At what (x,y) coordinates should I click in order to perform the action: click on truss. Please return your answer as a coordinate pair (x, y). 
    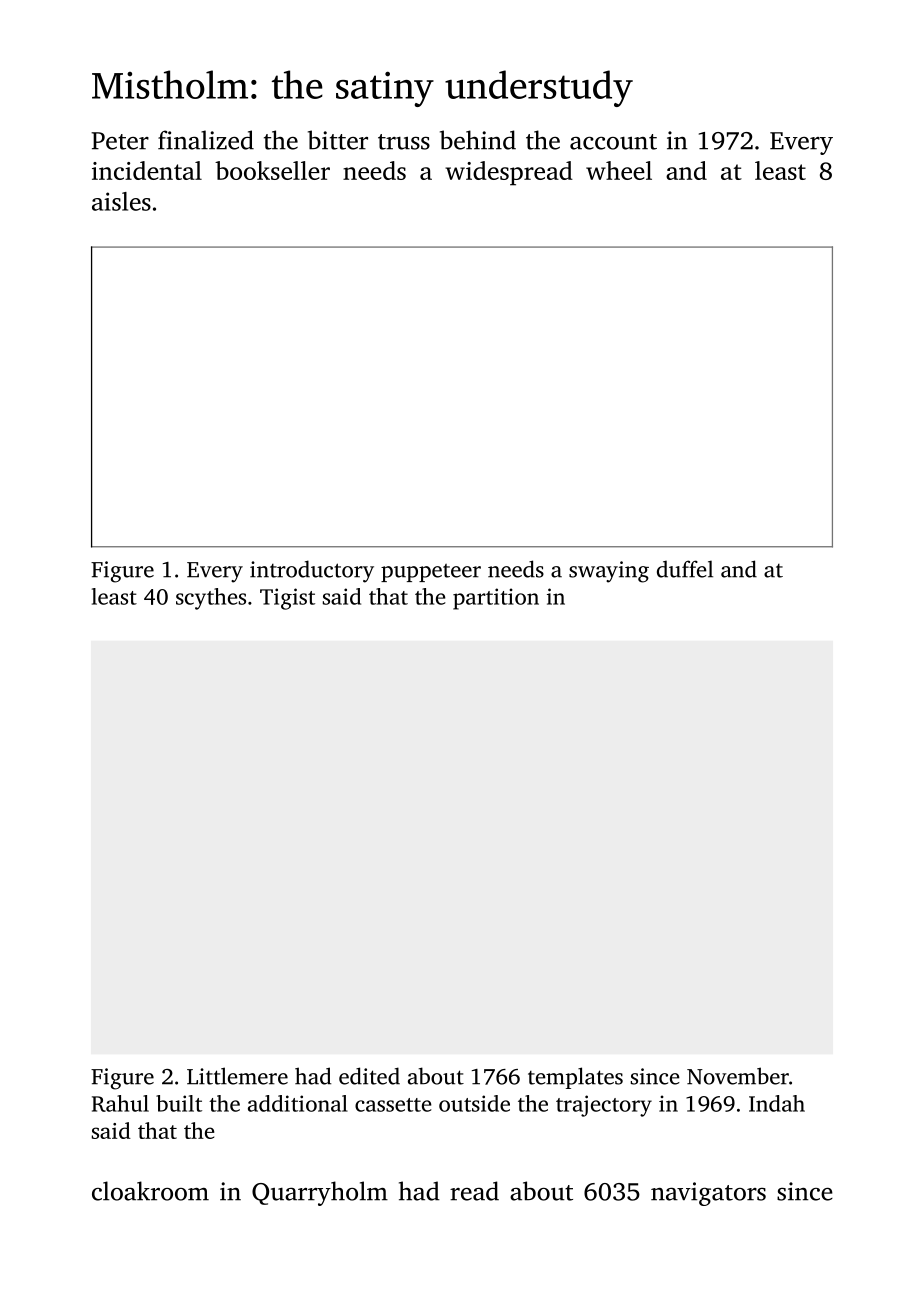
    Looking at the image, I should click on (404, 142).
